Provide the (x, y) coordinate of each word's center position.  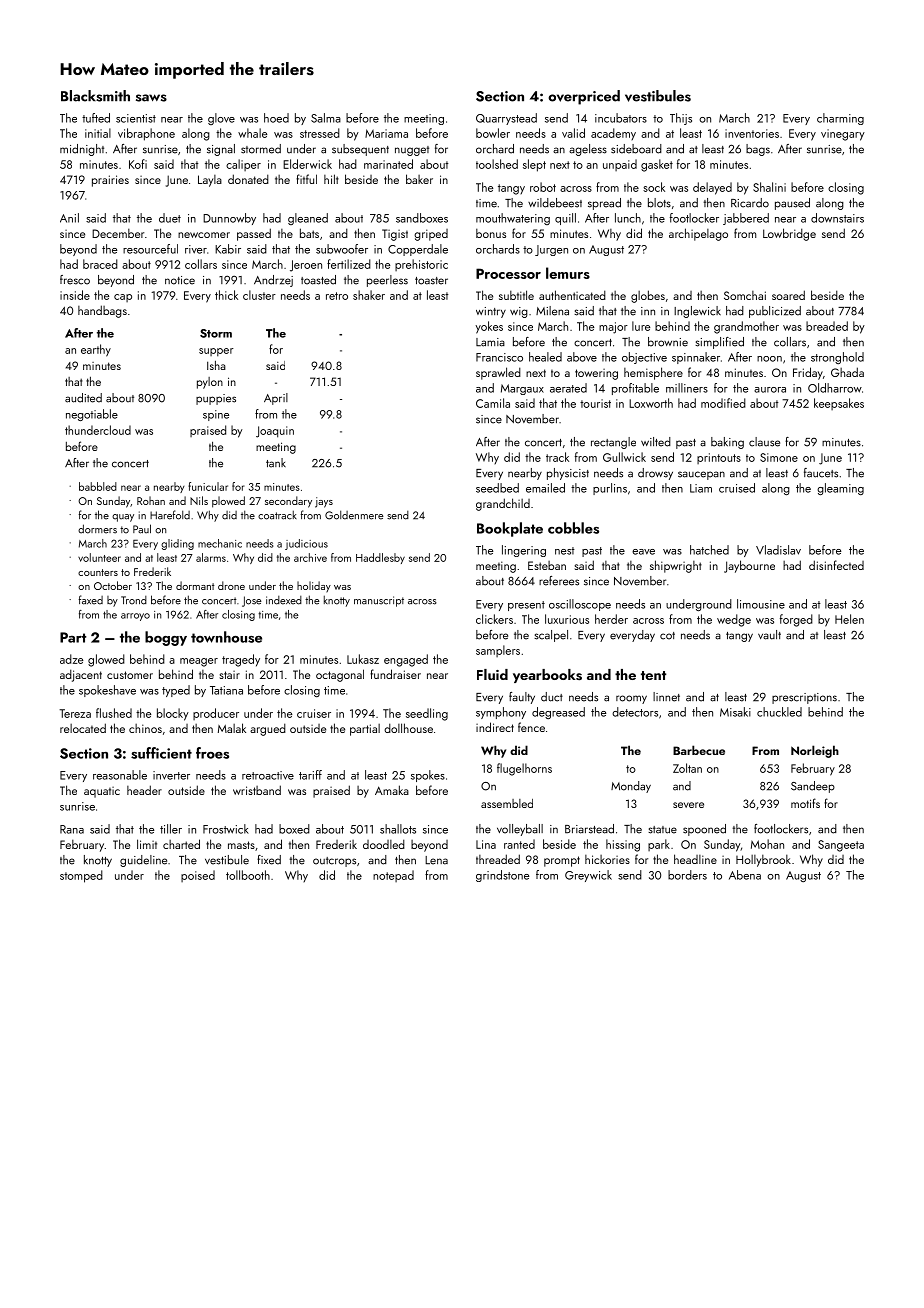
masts (241, 845)
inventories (752, 133)
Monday (631, 787)
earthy (96, 350)
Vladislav (778, 550)
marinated (388, 164)
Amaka (392, 790)
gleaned (308, 219)
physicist (568, 474)
